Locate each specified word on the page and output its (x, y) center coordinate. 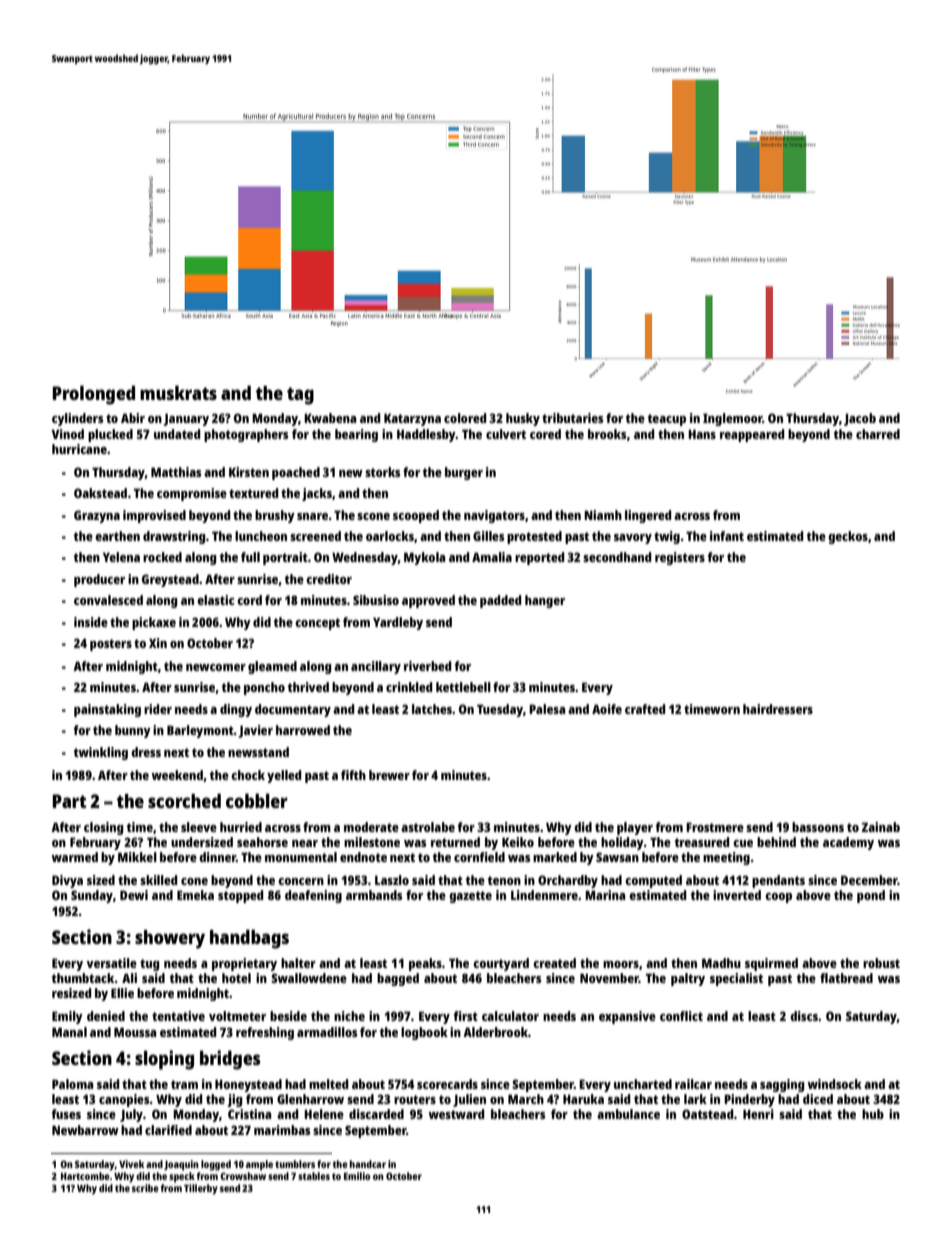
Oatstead (708, 1114)
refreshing (265, 1033)
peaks (425, 964)
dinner (217, 857)
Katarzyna (412, 419)
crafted (645, 709)
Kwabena (330, 418)
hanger (545, 601)
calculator (510, 1016)
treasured (702, 842)
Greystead (170, 580)
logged (216, 1165)
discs (804, 1016)
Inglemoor (733, 419)
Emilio (357, 1176)
